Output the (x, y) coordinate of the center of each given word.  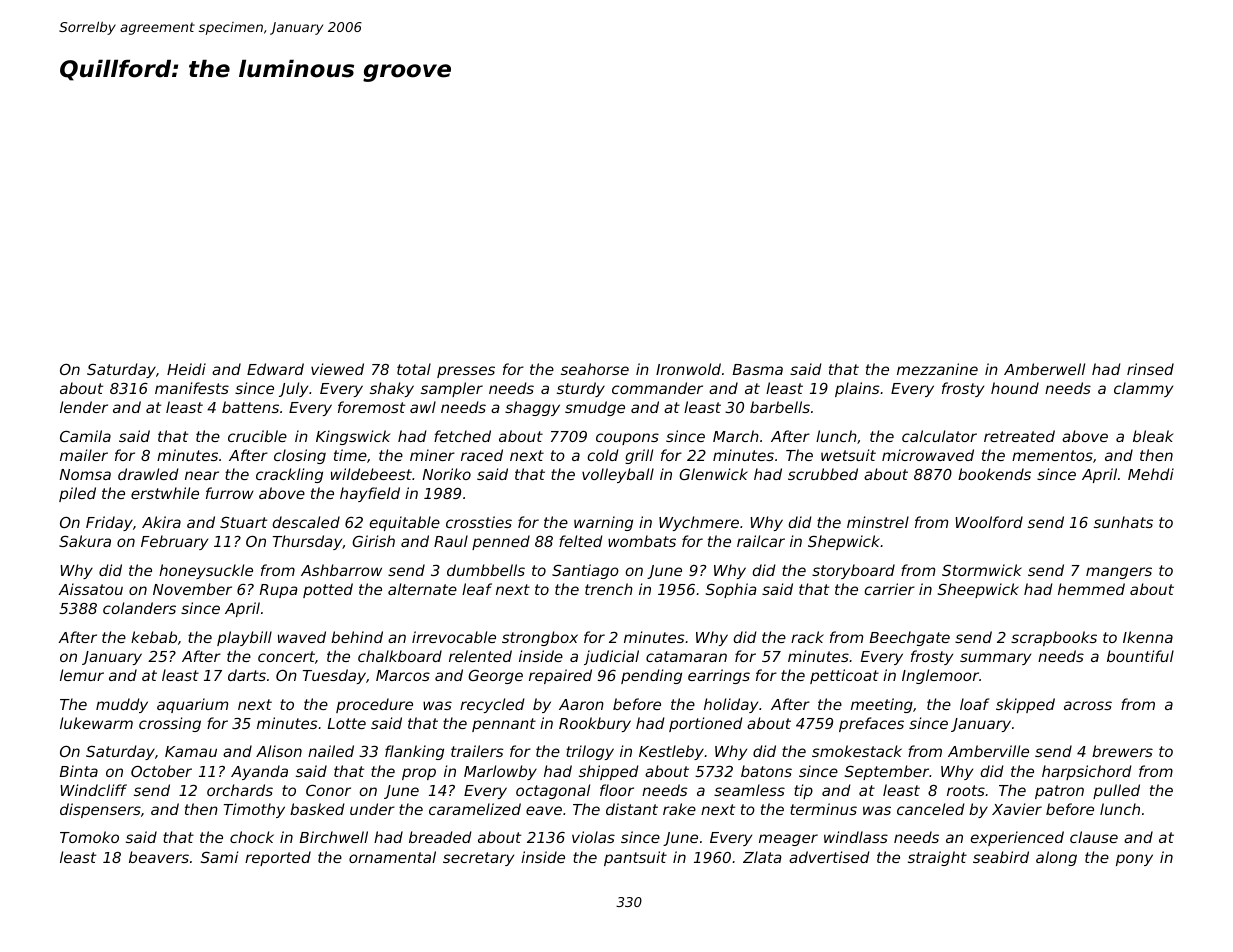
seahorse (595, 369)
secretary (478, 859)
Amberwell (1044, 369)
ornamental (392, 857)
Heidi (186, 369)
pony (1134, 860)
